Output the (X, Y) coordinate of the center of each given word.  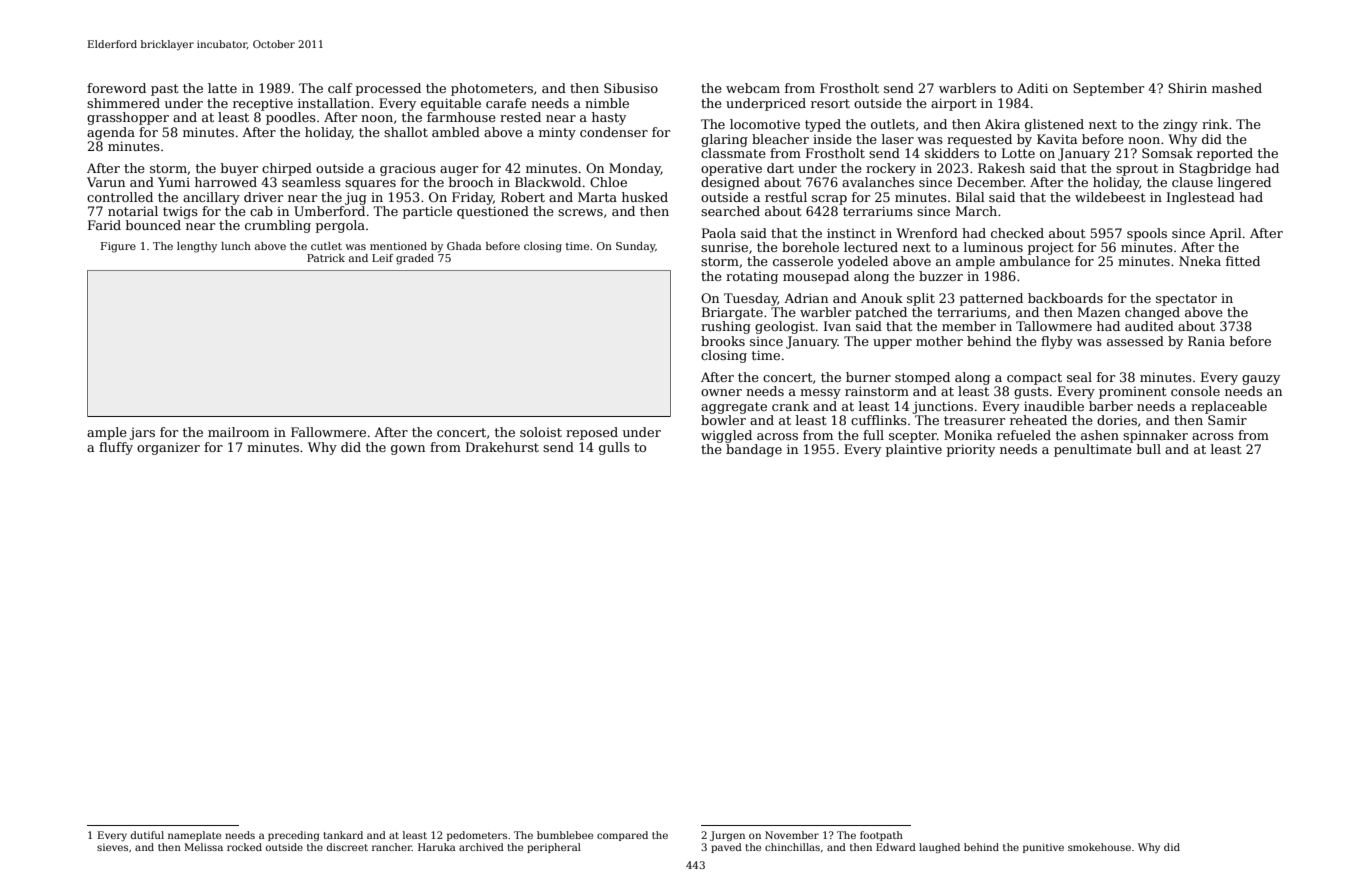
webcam (753, 88)
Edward (896, 847)
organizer (168, 449)
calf (340, 88)
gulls (614, 448)
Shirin (1187, 88)
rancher (392, 847)
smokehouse (1099, 847)
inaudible (1054, 406)
